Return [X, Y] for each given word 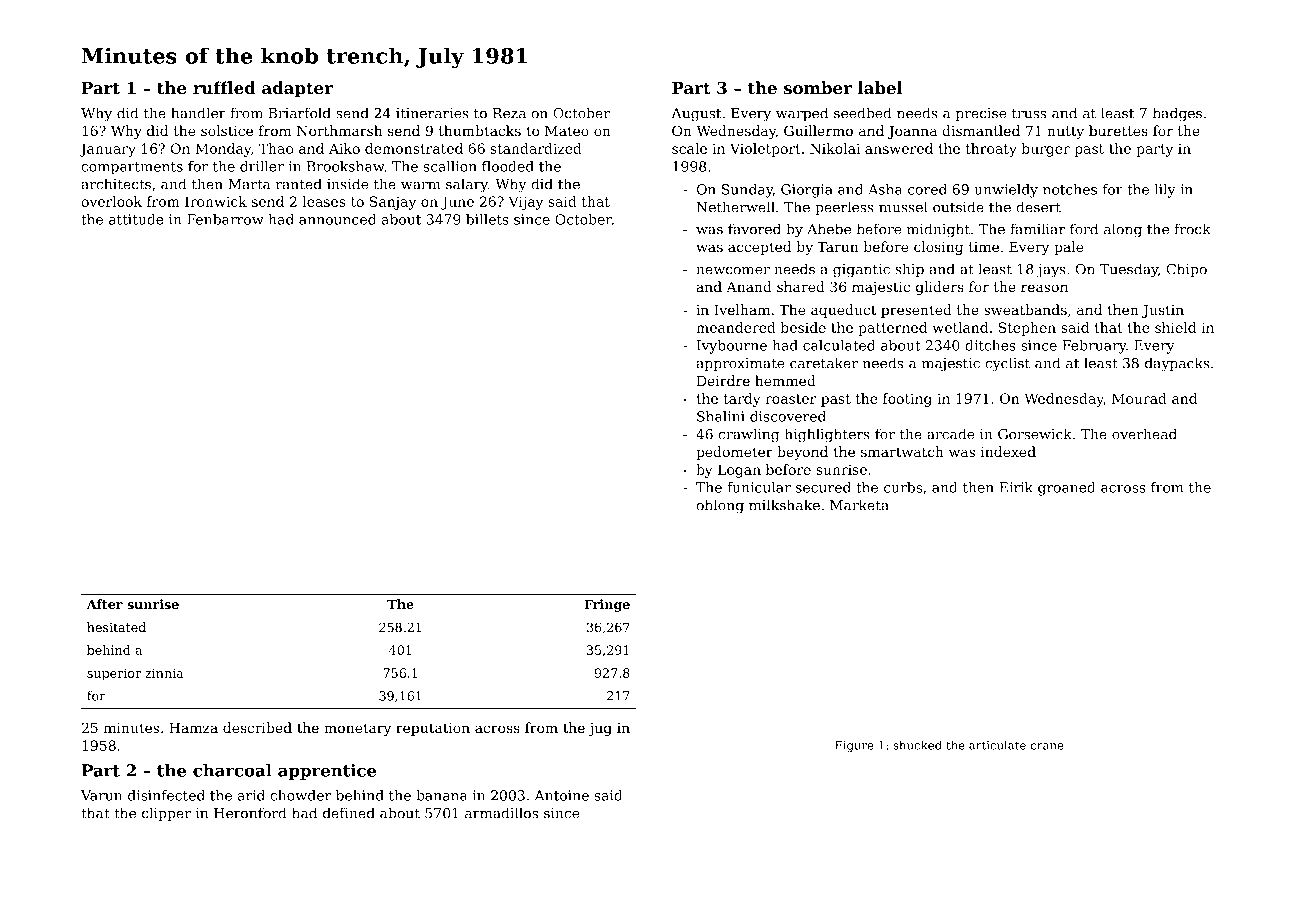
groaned [1067, 489]
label [880, 87]
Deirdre [723, 380]
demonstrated [414, 148]
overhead [1144, 434]
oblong [720, 506]
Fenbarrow [225, 219]
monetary [357, 729]
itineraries [432, 113]
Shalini [721, 416]
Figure [854, 746]
